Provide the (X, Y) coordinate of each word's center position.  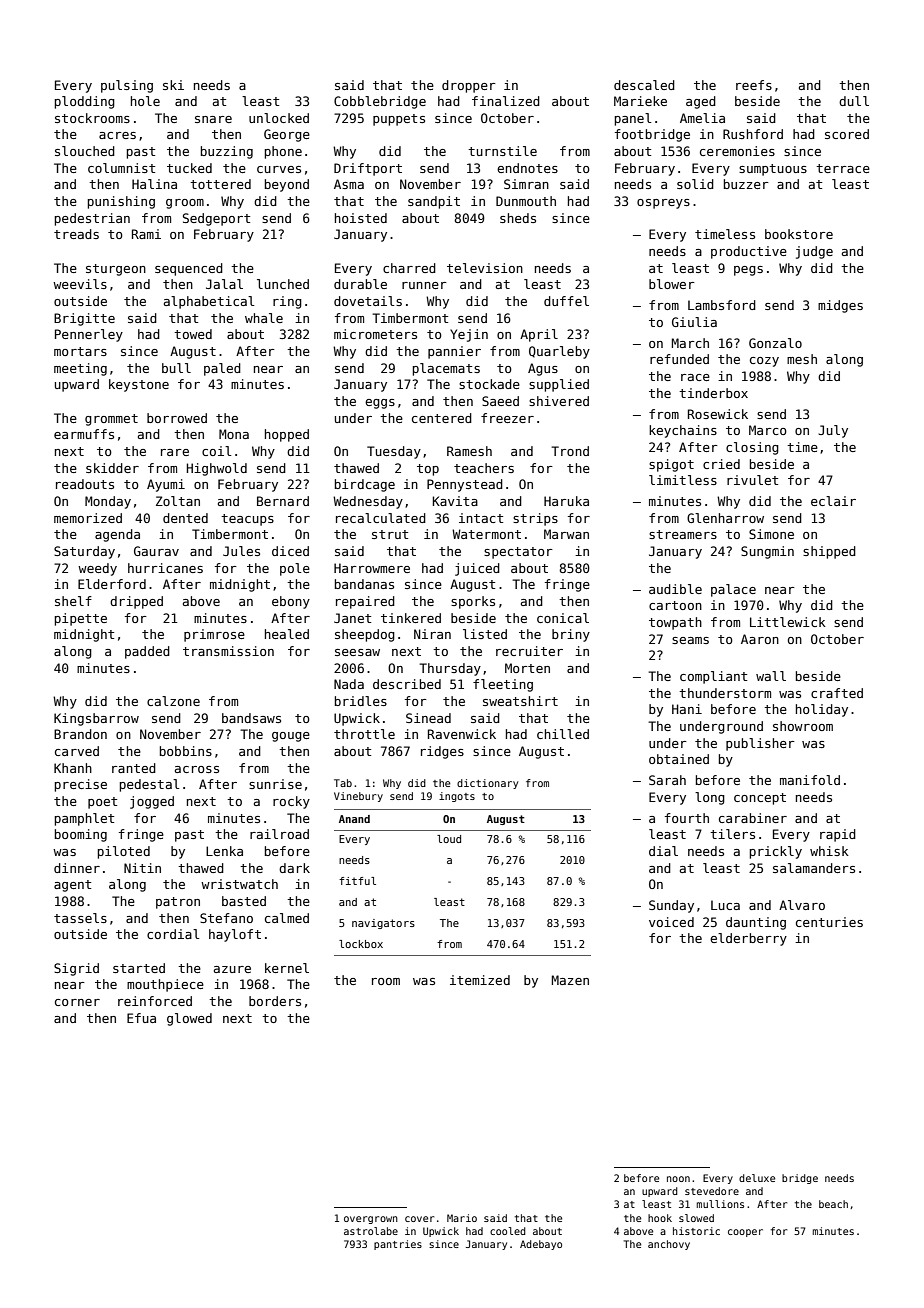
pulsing (127, 86)
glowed (189, 1019)
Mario (462, 1218)
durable (360, 284)
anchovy (669, 1245)
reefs (754, 85)
